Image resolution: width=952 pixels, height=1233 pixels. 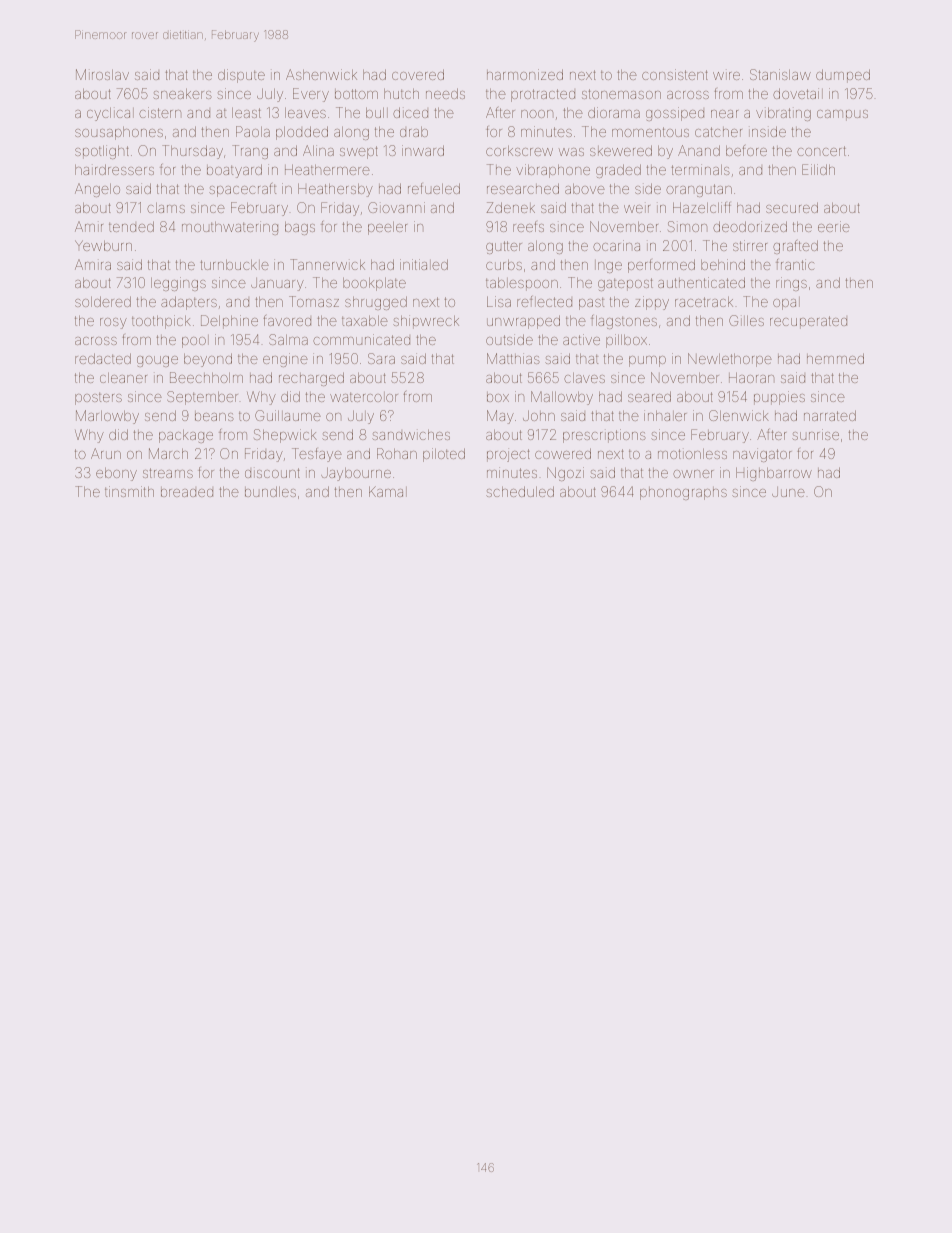 What do you see at coordinates (241, 76) in the image?
I see `dispute` at bounding box center [241, 76].
